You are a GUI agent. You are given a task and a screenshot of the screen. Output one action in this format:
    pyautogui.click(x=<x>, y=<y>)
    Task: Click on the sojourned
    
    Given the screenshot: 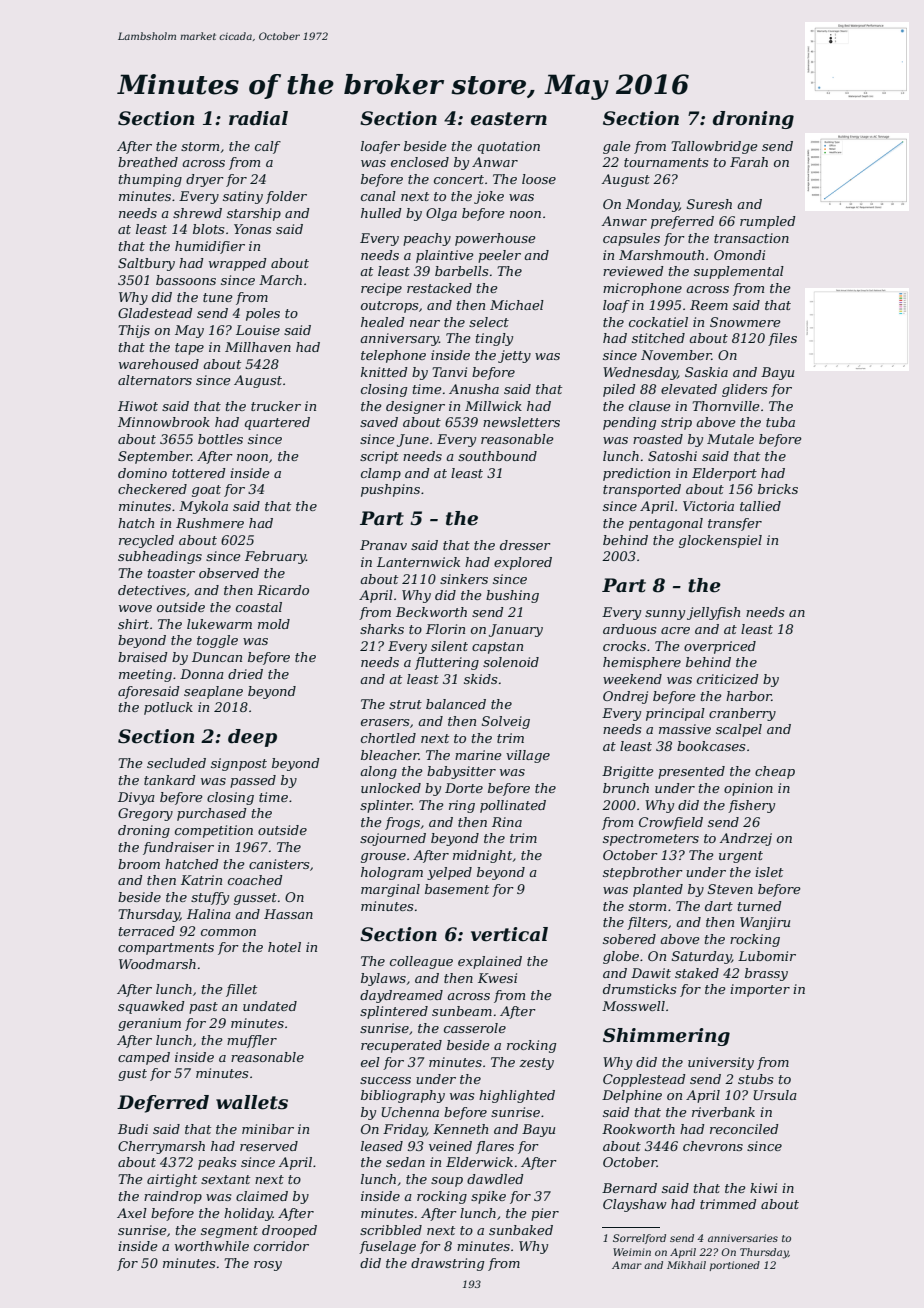 What is the action you would take?
    pyautogui.click(x=393, y=839)
